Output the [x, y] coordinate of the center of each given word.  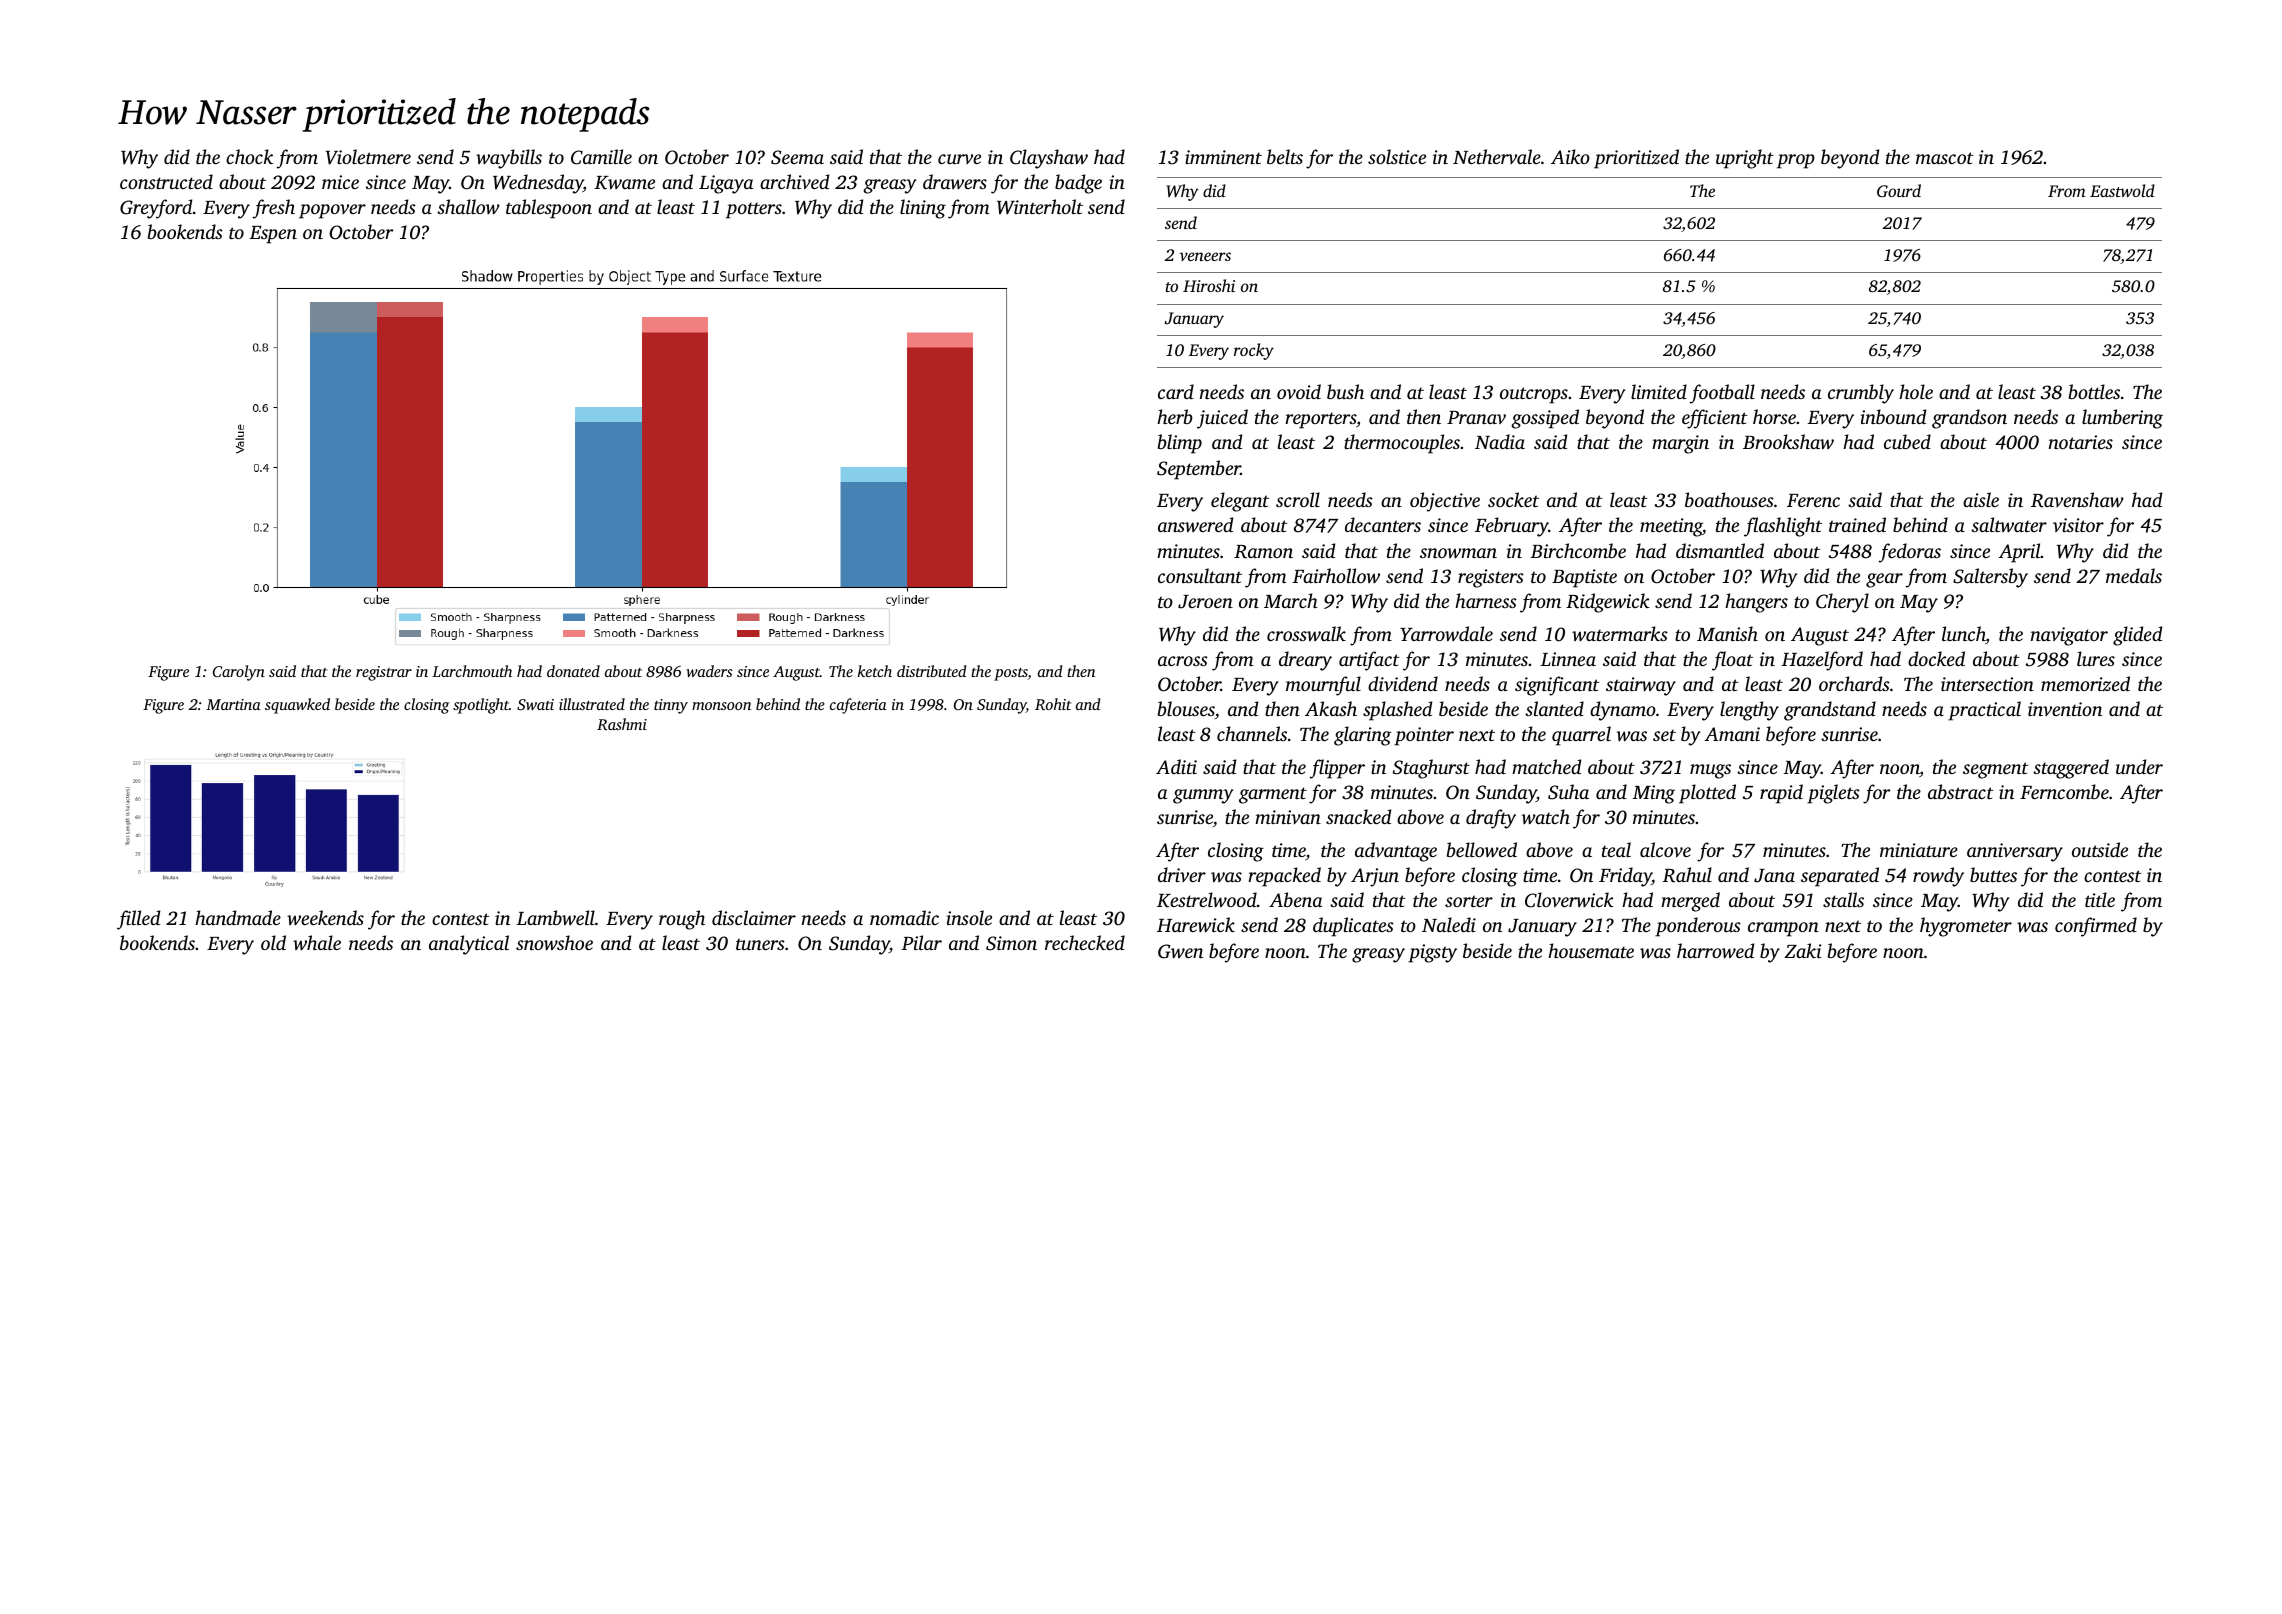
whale [317, 942]
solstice [1397, 156]
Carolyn [239, 673]
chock [249, 156]
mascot [1945, 158]
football [1722, 394]
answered [1195, 525]
